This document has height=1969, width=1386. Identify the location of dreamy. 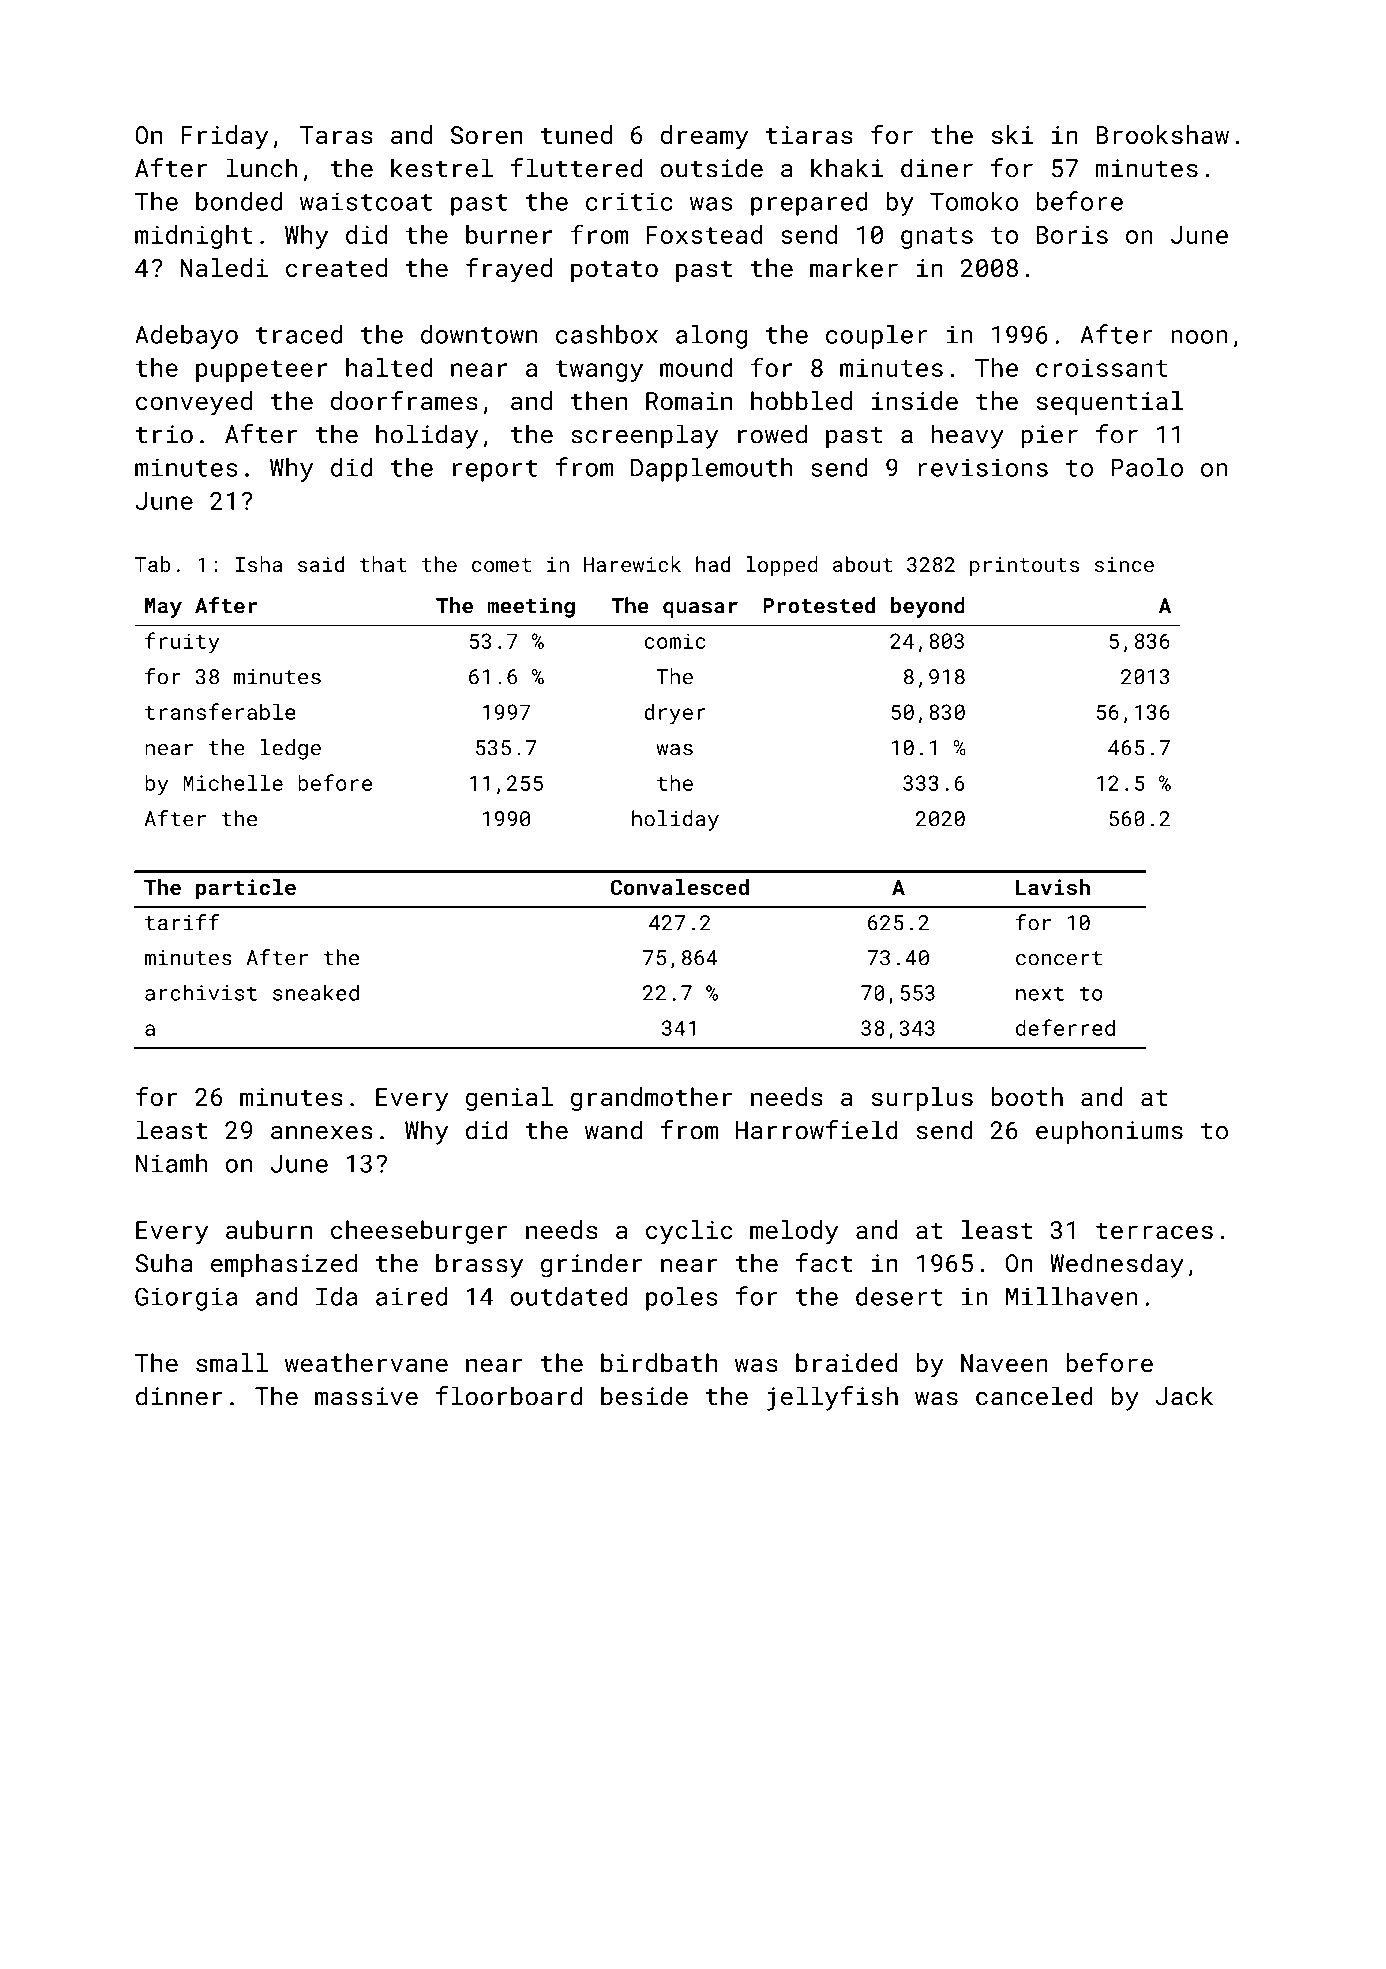
(704, 137).
